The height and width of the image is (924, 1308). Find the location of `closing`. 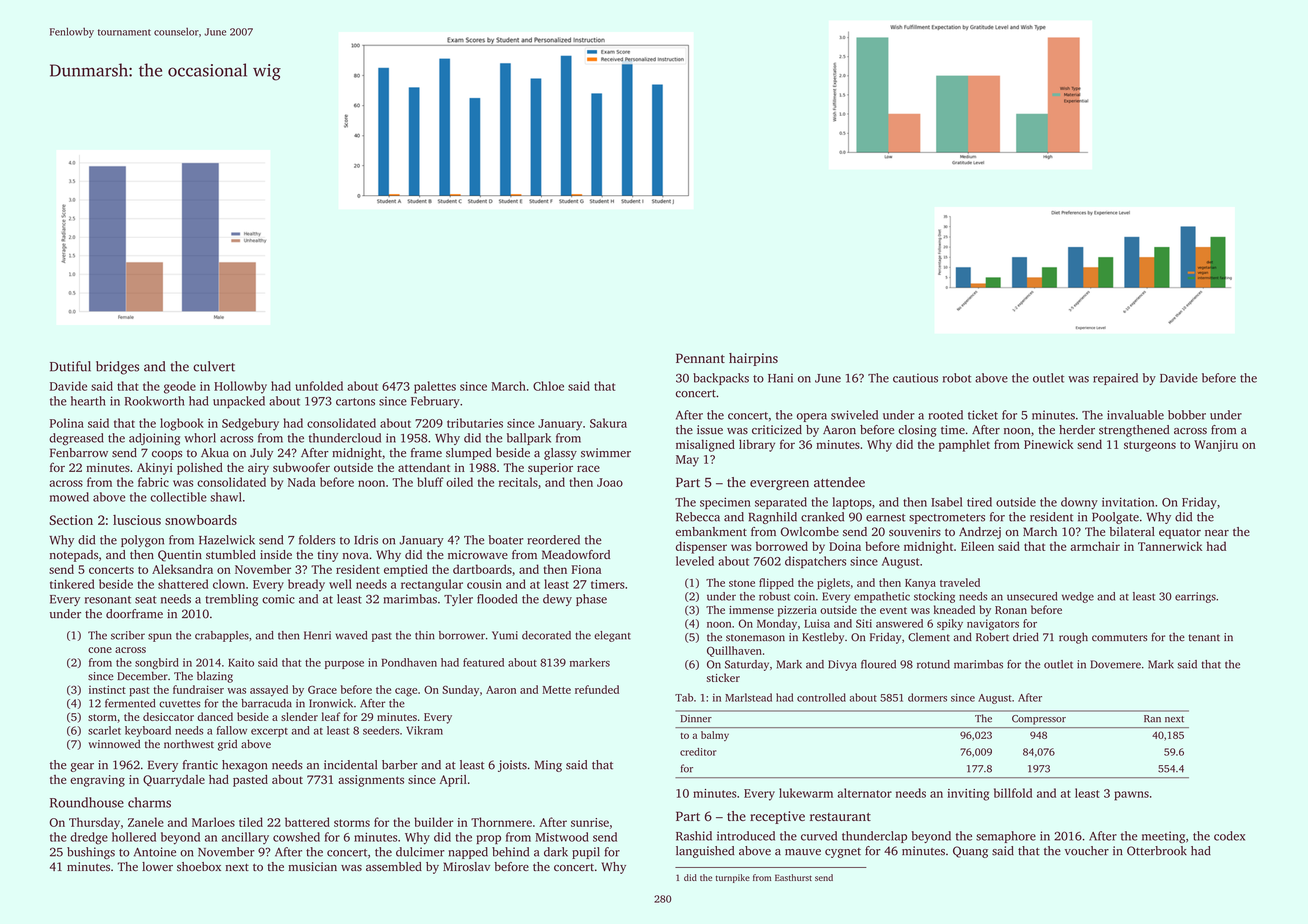

closing is located at coordinates (917, 431).
